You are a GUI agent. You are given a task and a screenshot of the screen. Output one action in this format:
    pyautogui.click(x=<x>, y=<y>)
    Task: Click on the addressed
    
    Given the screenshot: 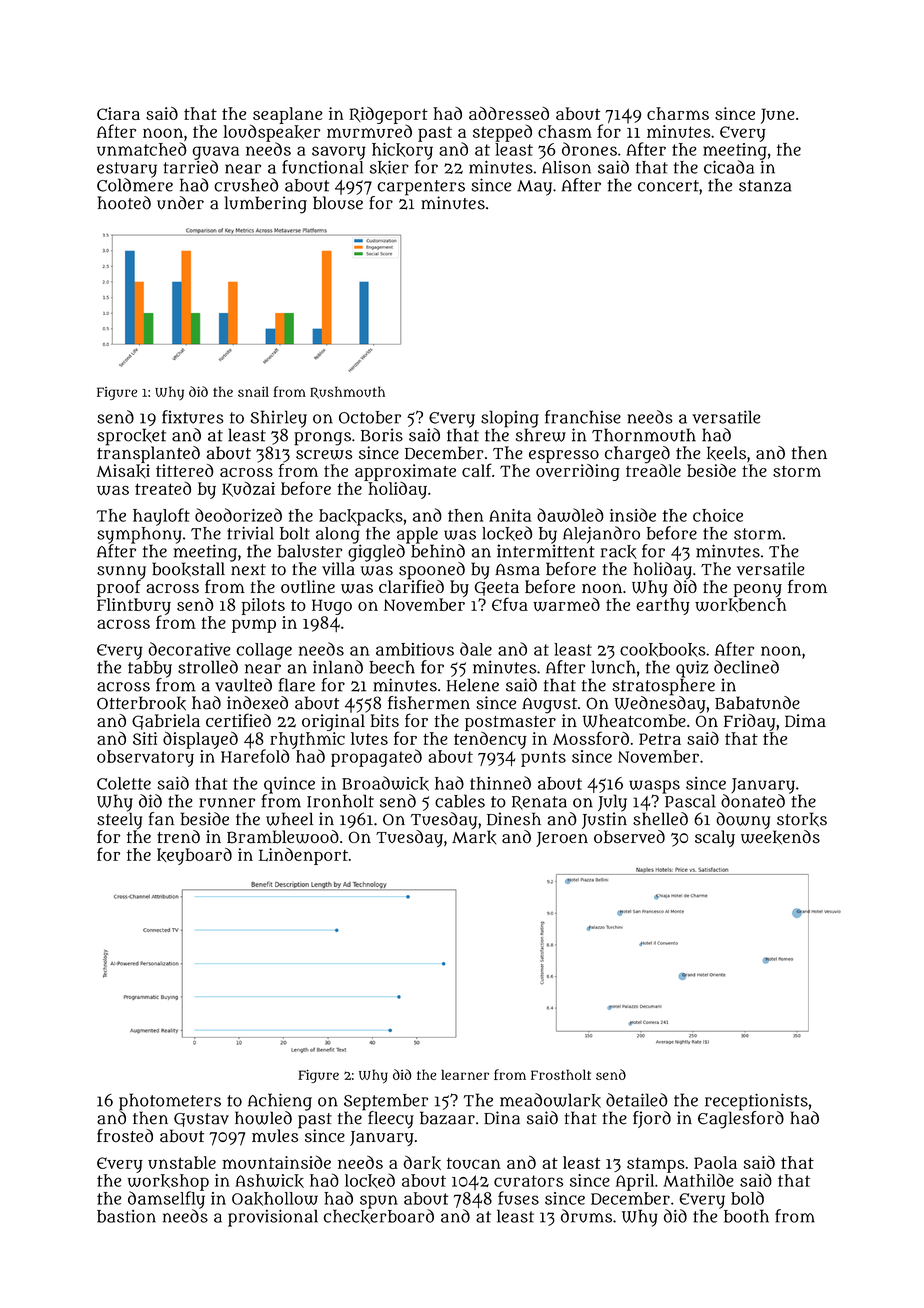 What is the action you would take?
    pyautogui.click(x=509, y=113)
